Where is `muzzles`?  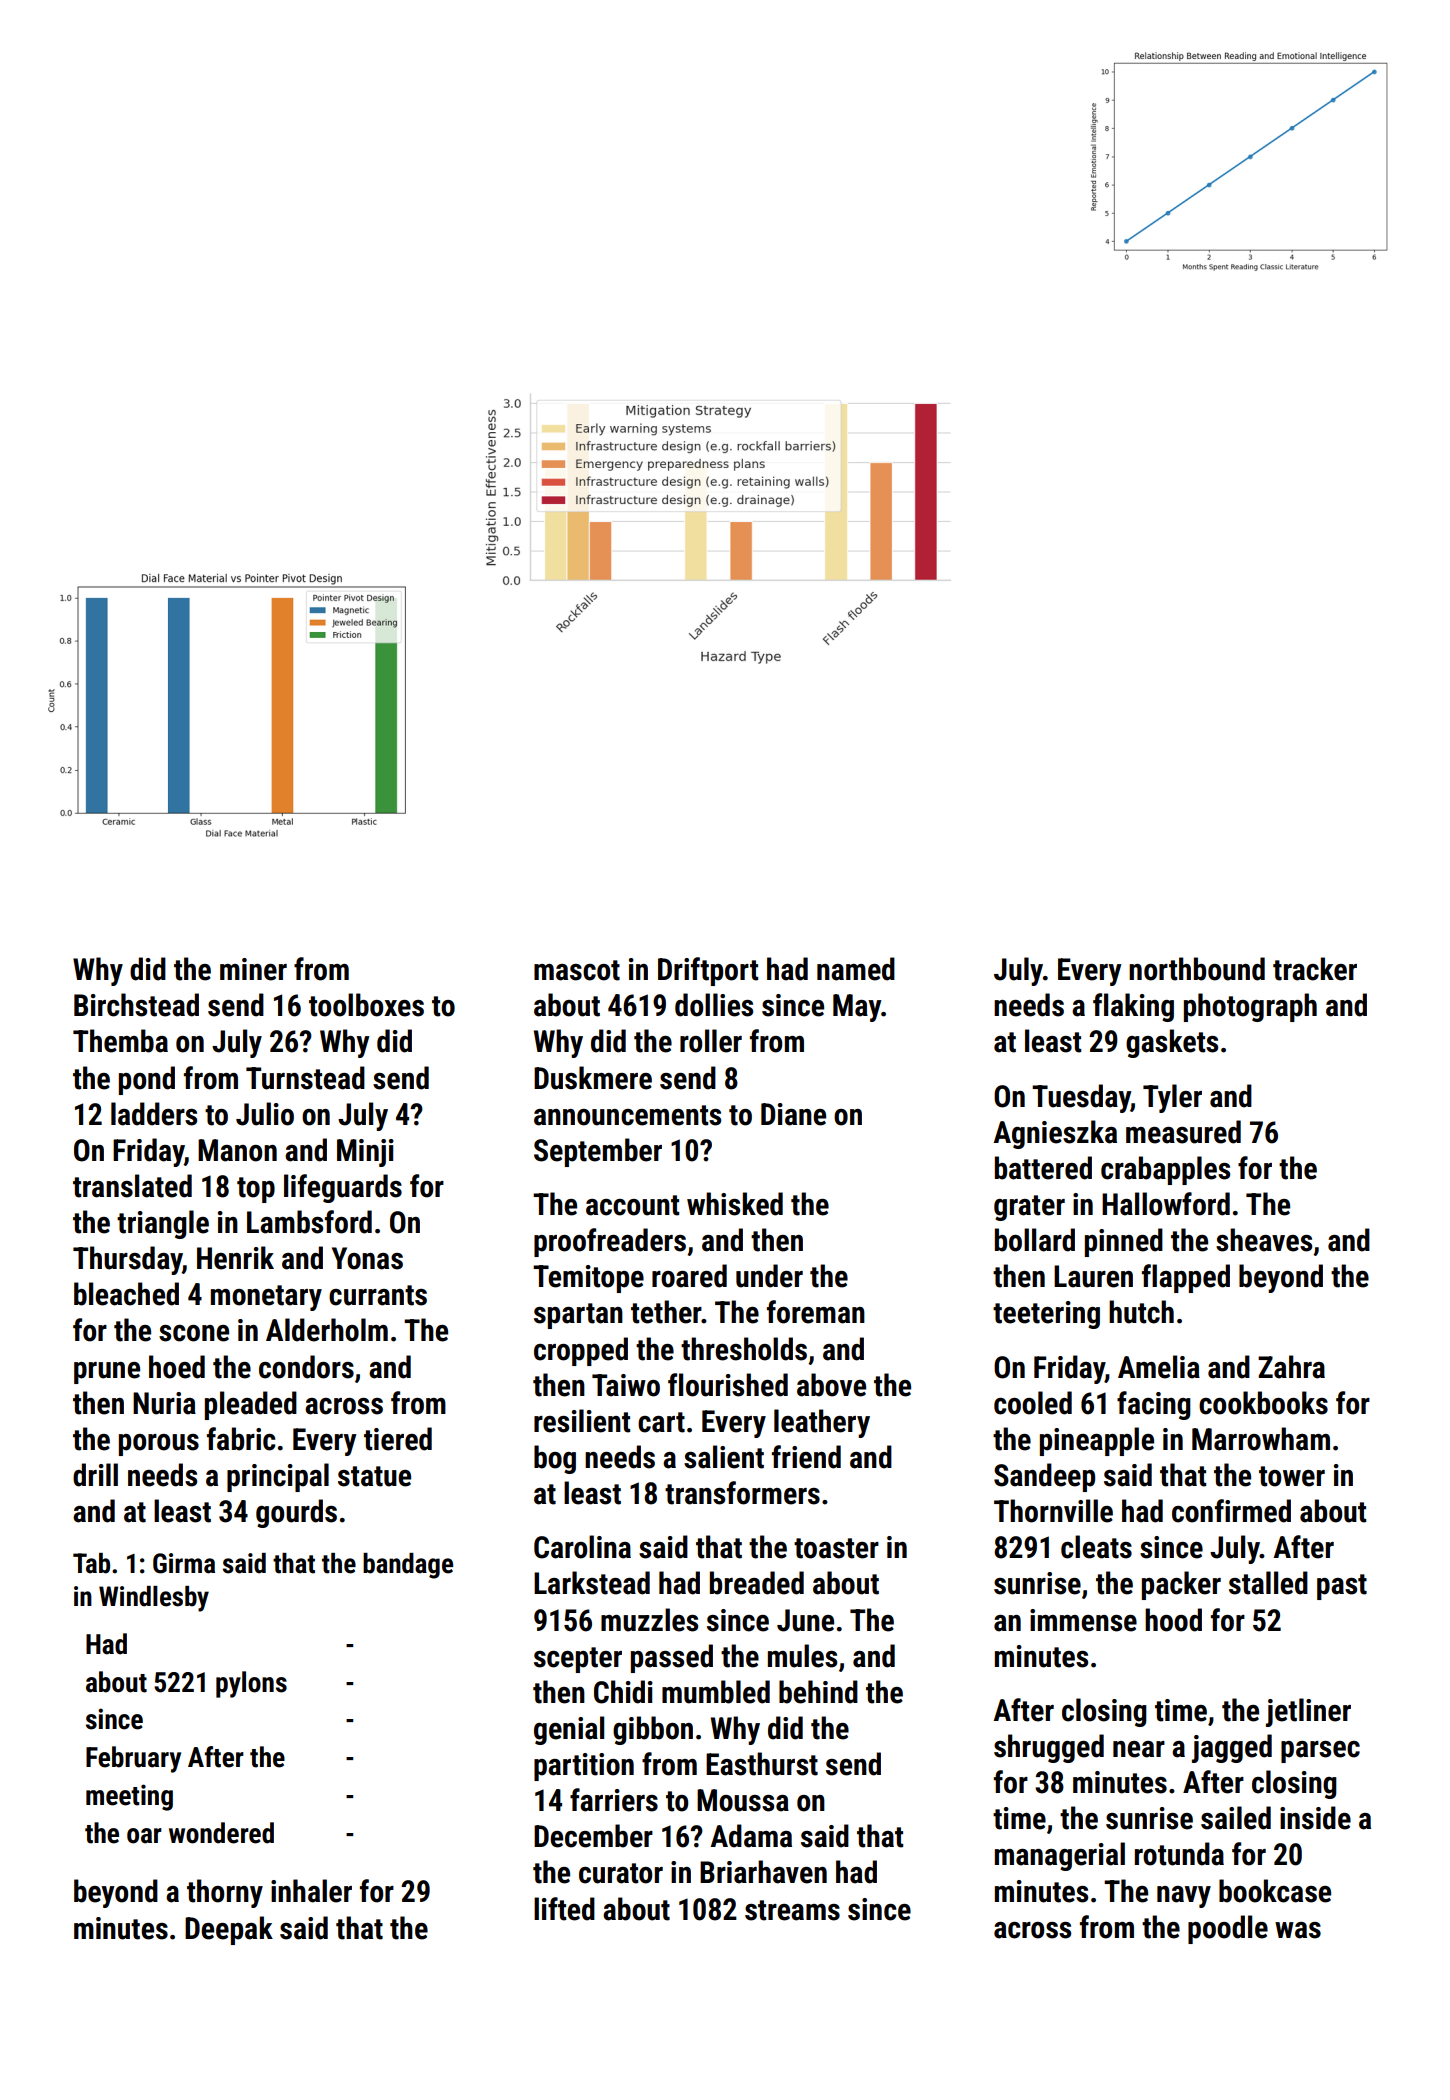 muzzles is located at coordinates (649, 1620).
